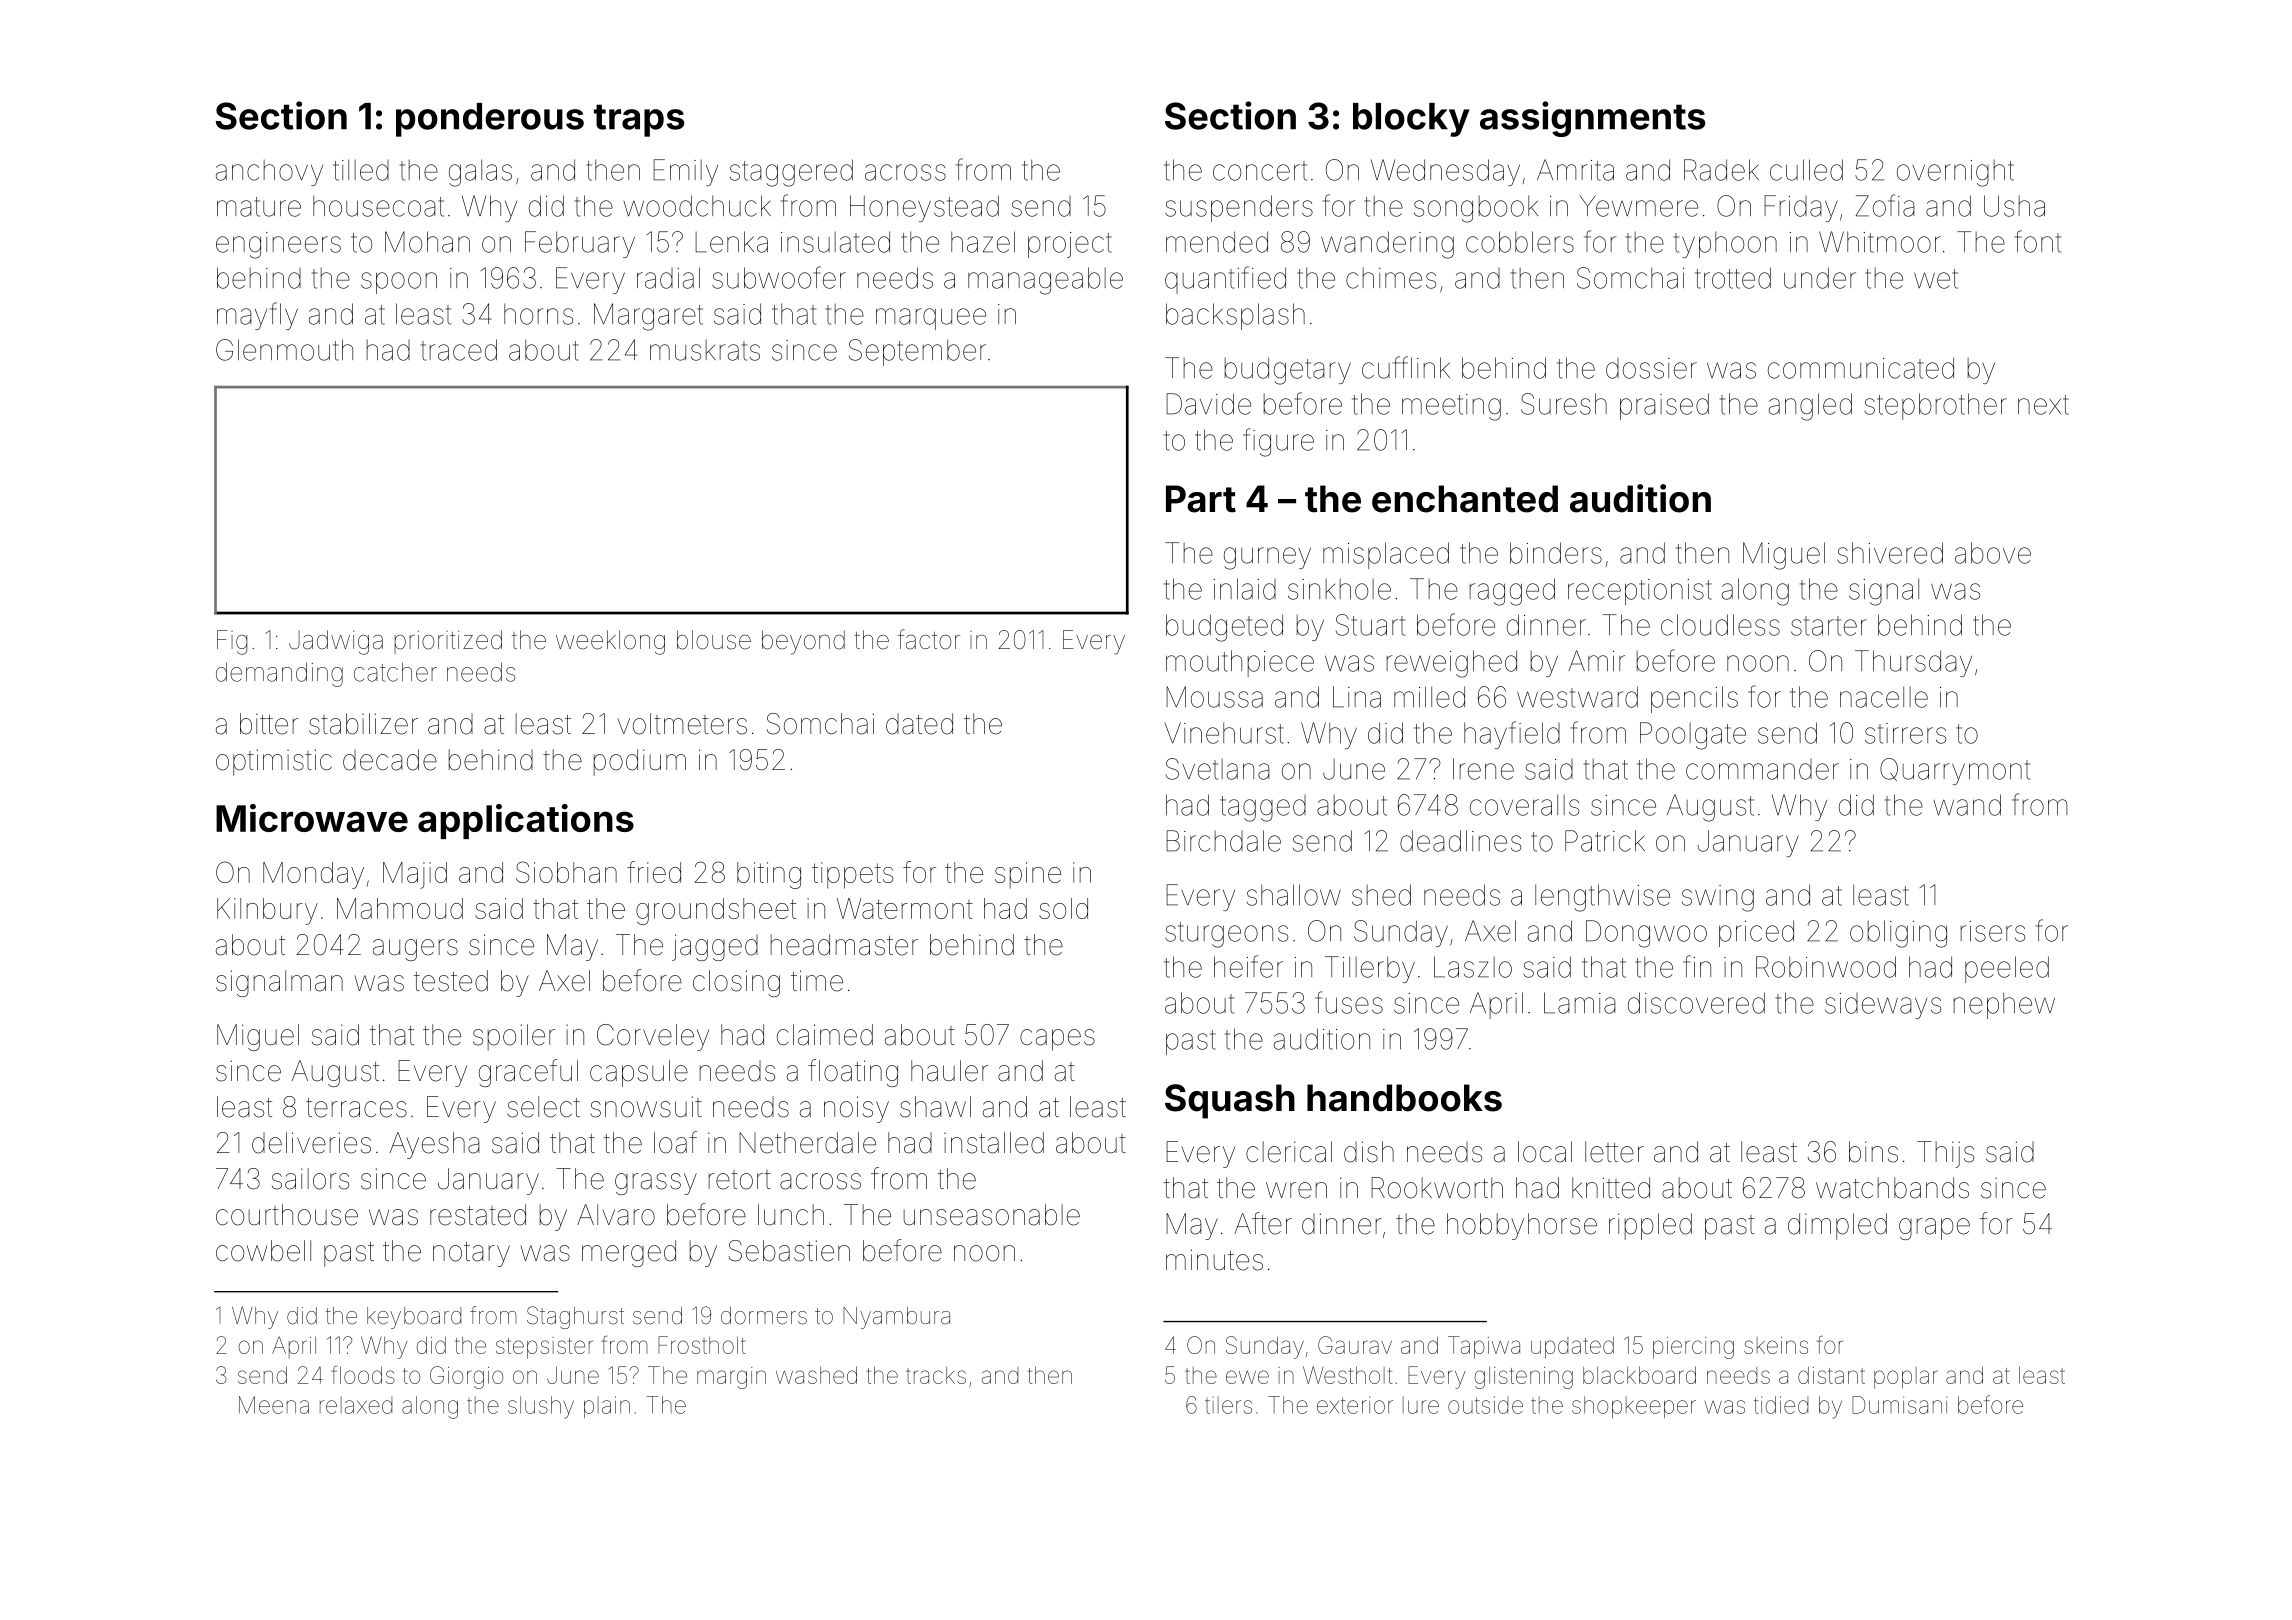 The width and height of the document is (2292, 1620). I want to click on voltmeters, so click(682, 724).
